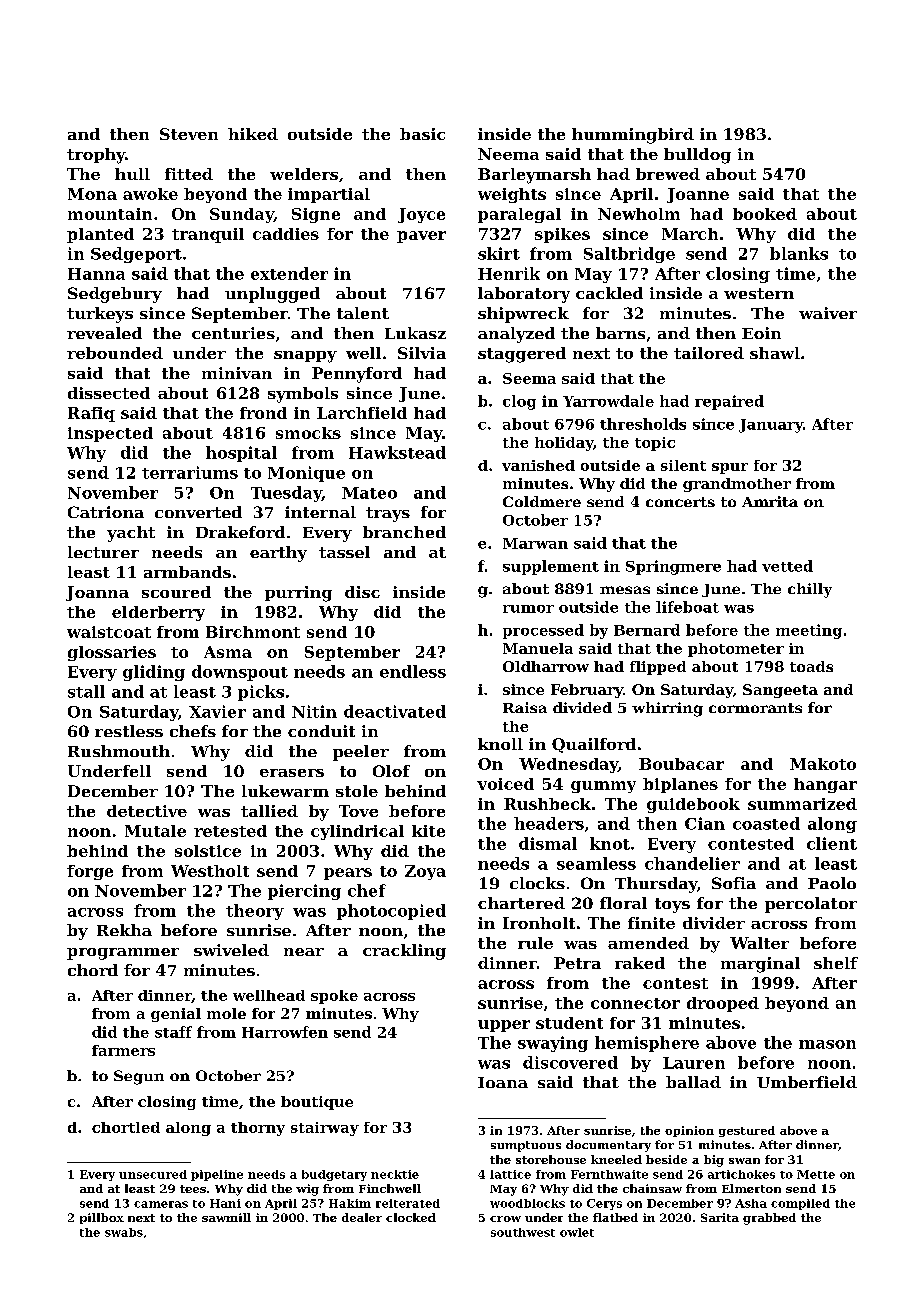 Image resolution: width=924 pixels, height=1308 pixels. I want to click on Sangeeta, so click(780, 691).
